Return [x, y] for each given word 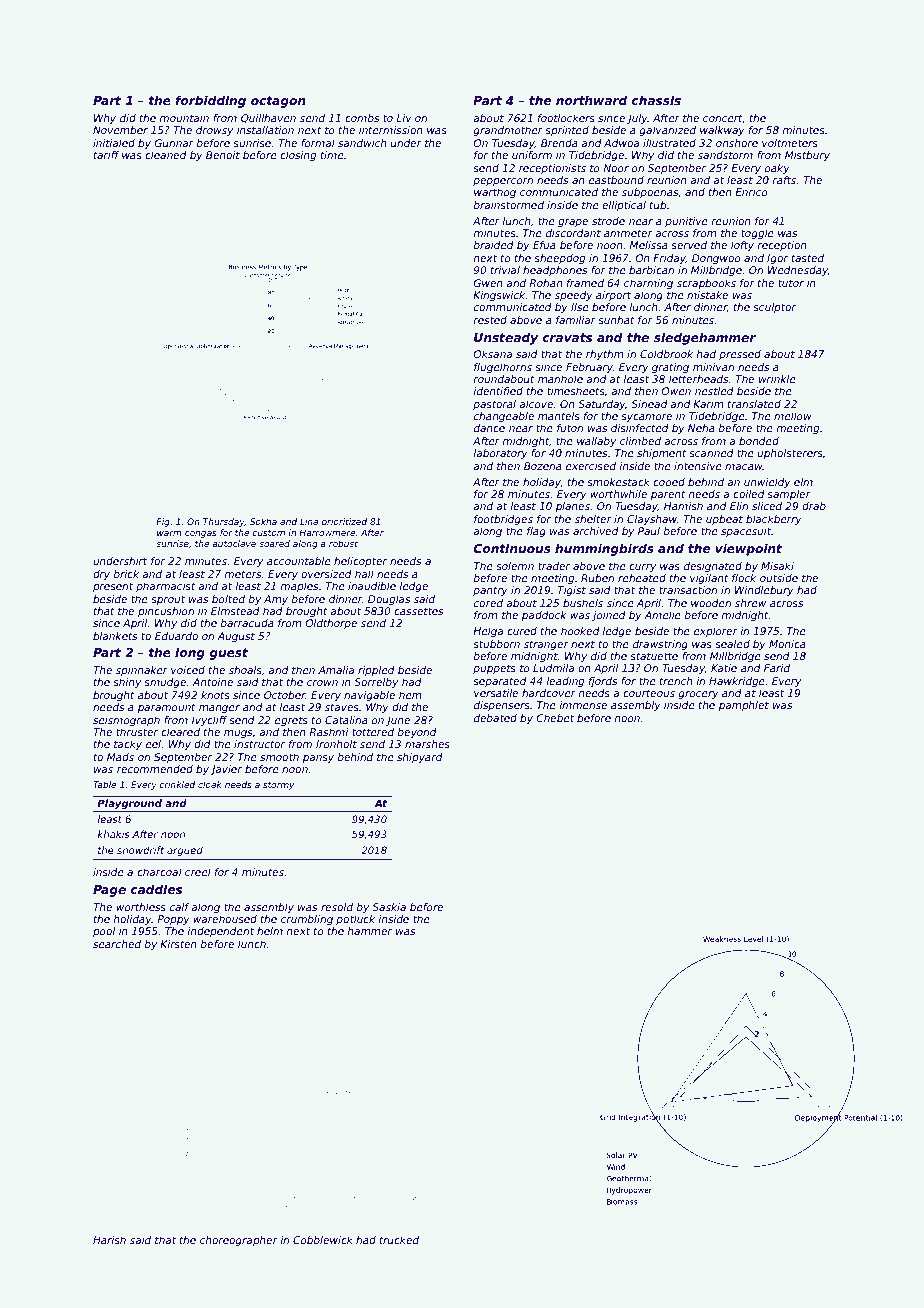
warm [169, 533]
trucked [399, 1240]
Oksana [493, 354]
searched [117, 944]
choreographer [239, 1241]
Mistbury [807, 156]
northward [591, 100]
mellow [793, 416]
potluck [355, 920]
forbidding [210, 101]
